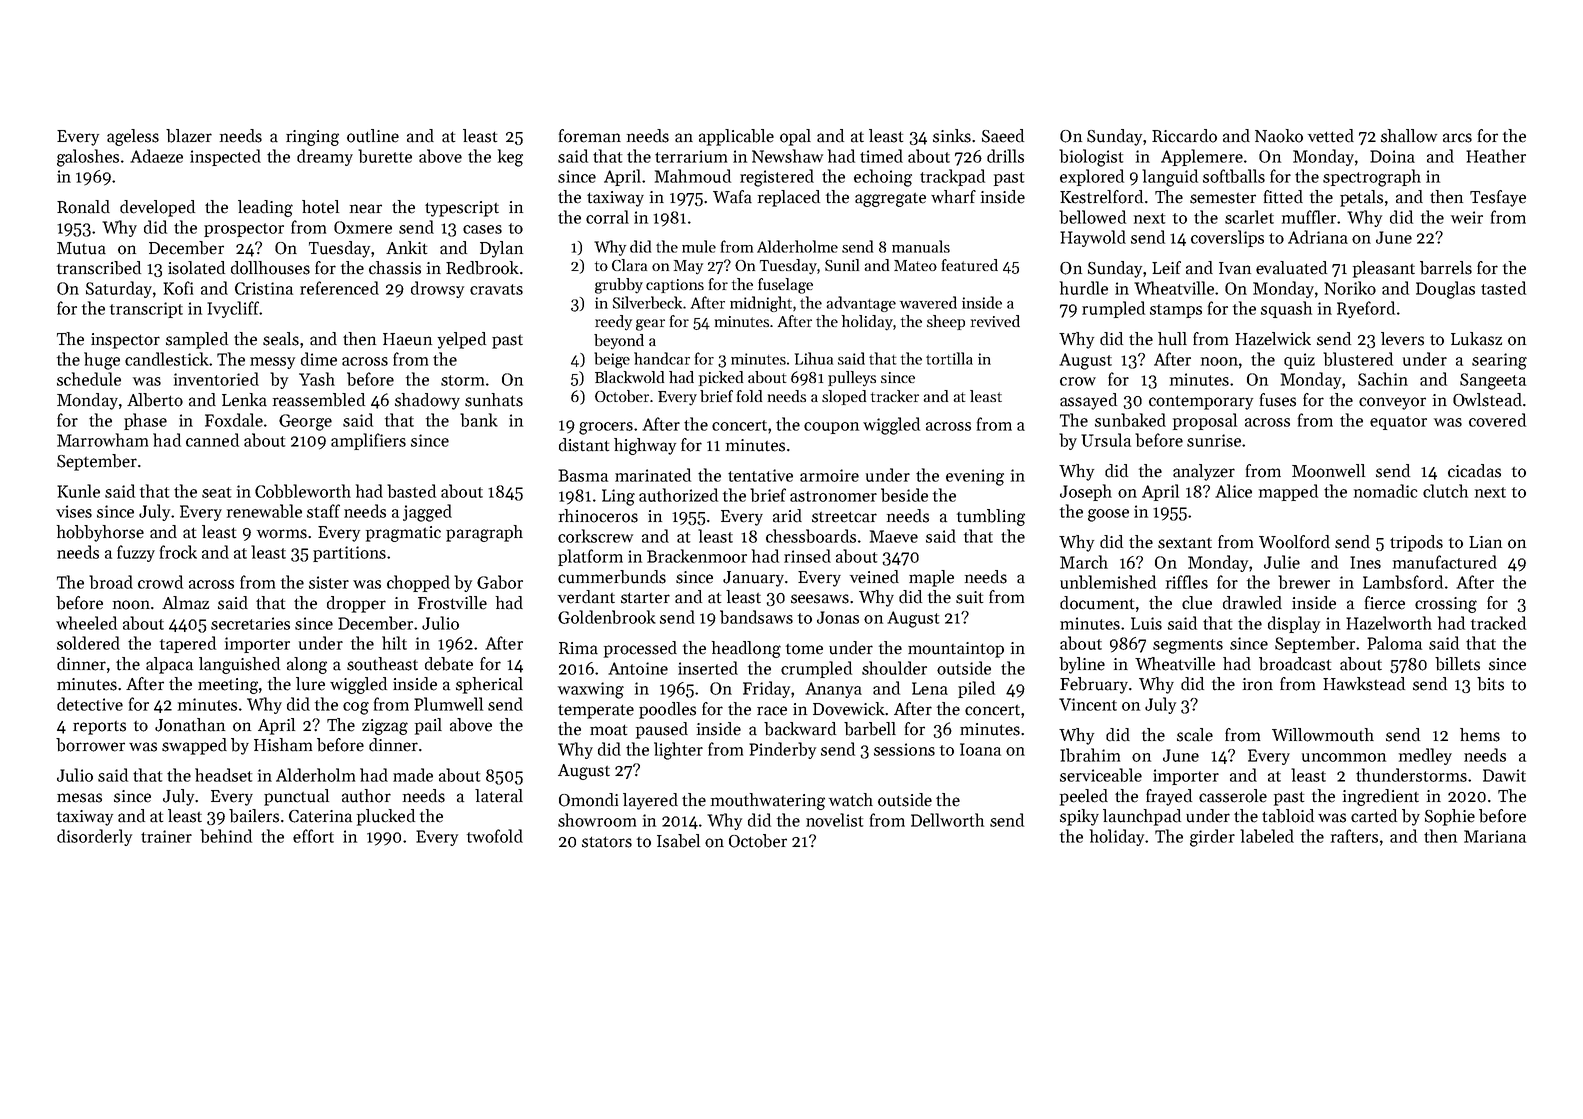 The height and width of the screenshot is (1119, 1583). I want to click on tracked, so click(1498, 623).
